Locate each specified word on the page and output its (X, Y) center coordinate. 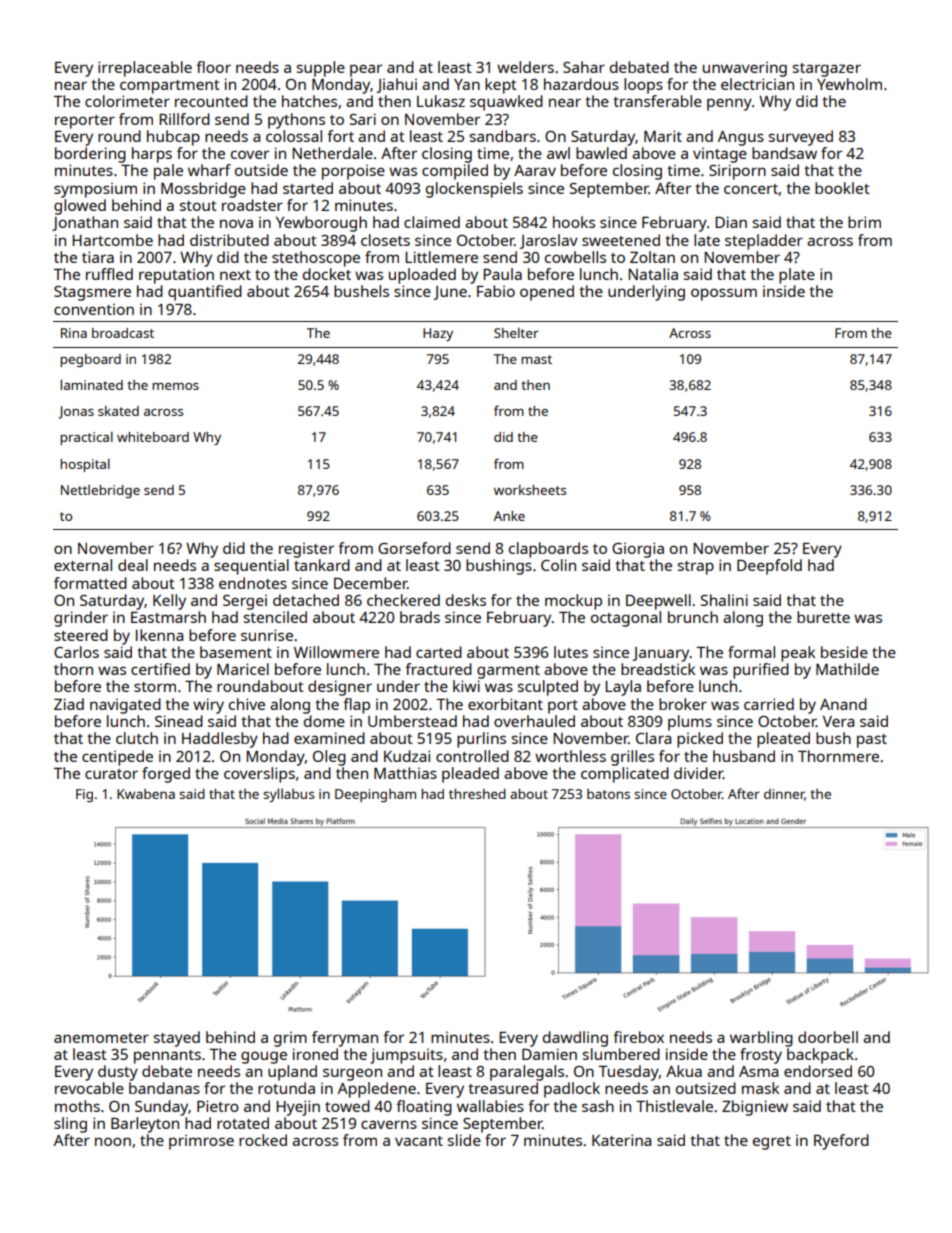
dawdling (575, 1039)
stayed (177, 1039)
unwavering (745, 69)
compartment (170, 87)
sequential (251, 567)
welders (525, 67)
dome (324, 721)
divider (698, 773)
